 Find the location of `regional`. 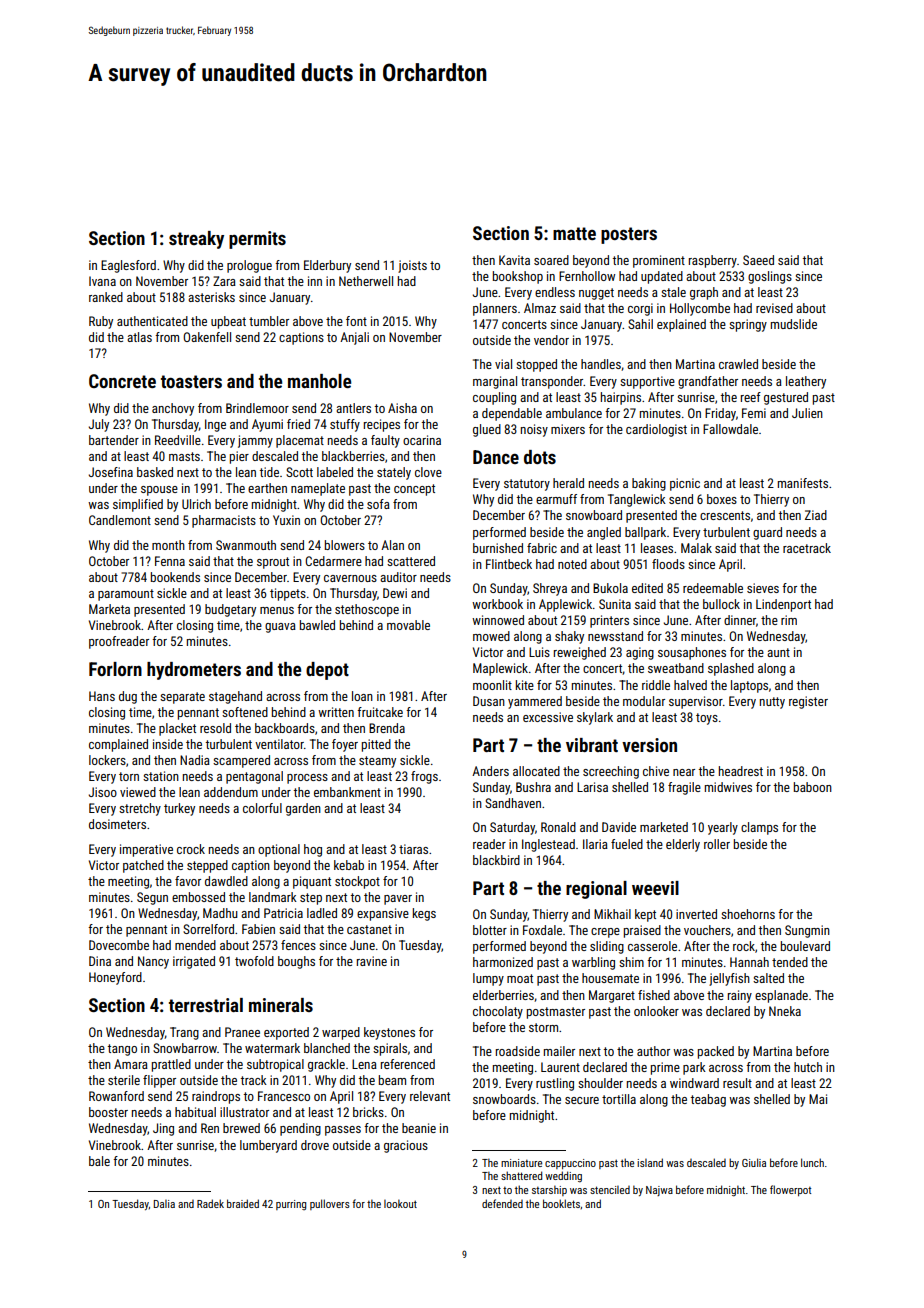

regional is located at coordinates (596, 890).
